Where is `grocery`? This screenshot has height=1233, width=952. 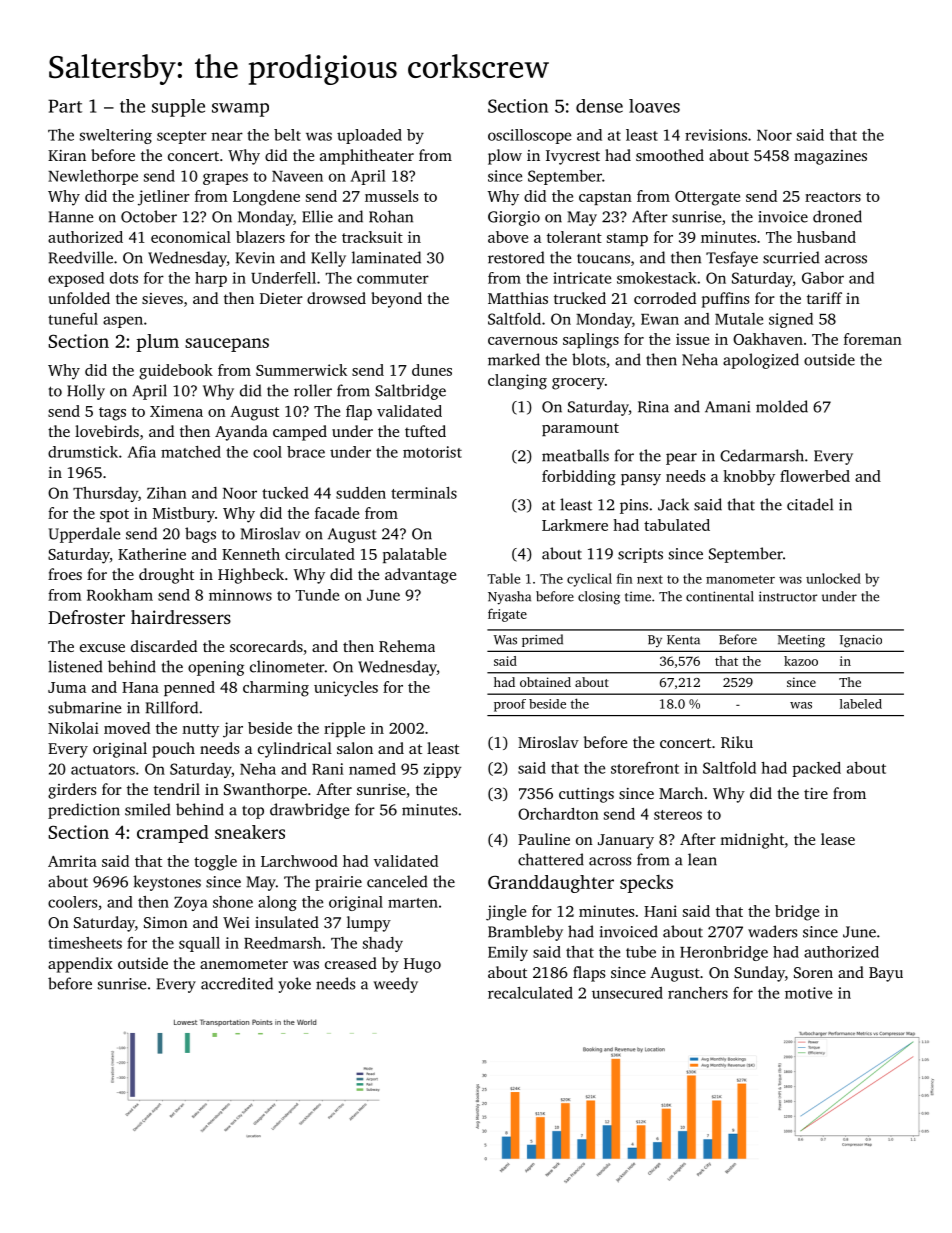 grocery is located at coordinates (578, 384).
